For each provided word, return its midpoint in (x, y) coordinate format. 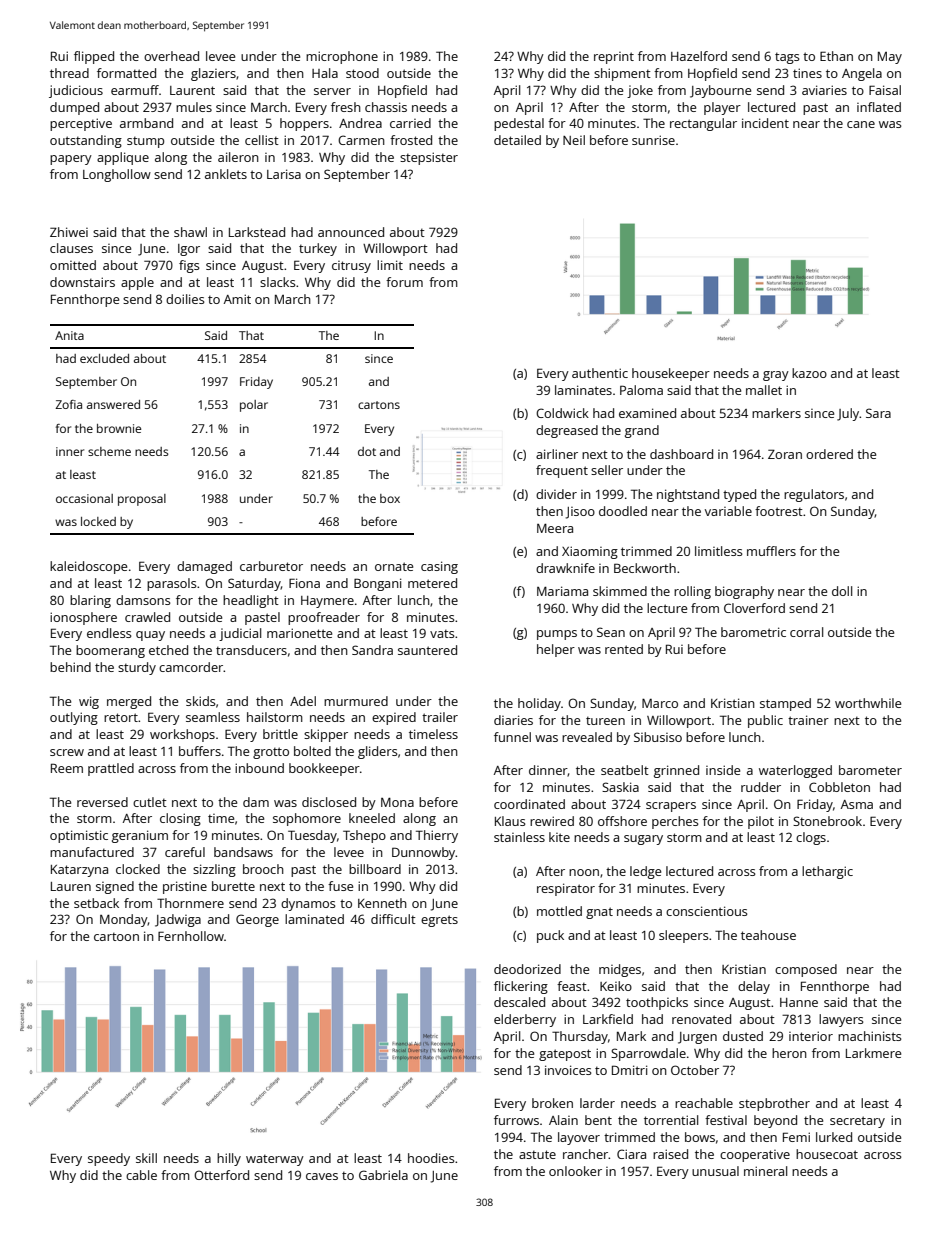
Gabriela (383, 1175)
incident (765, 123)
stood (362, 73)
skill (146, 1158)
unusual (715, 1171)
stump (145, 142)
